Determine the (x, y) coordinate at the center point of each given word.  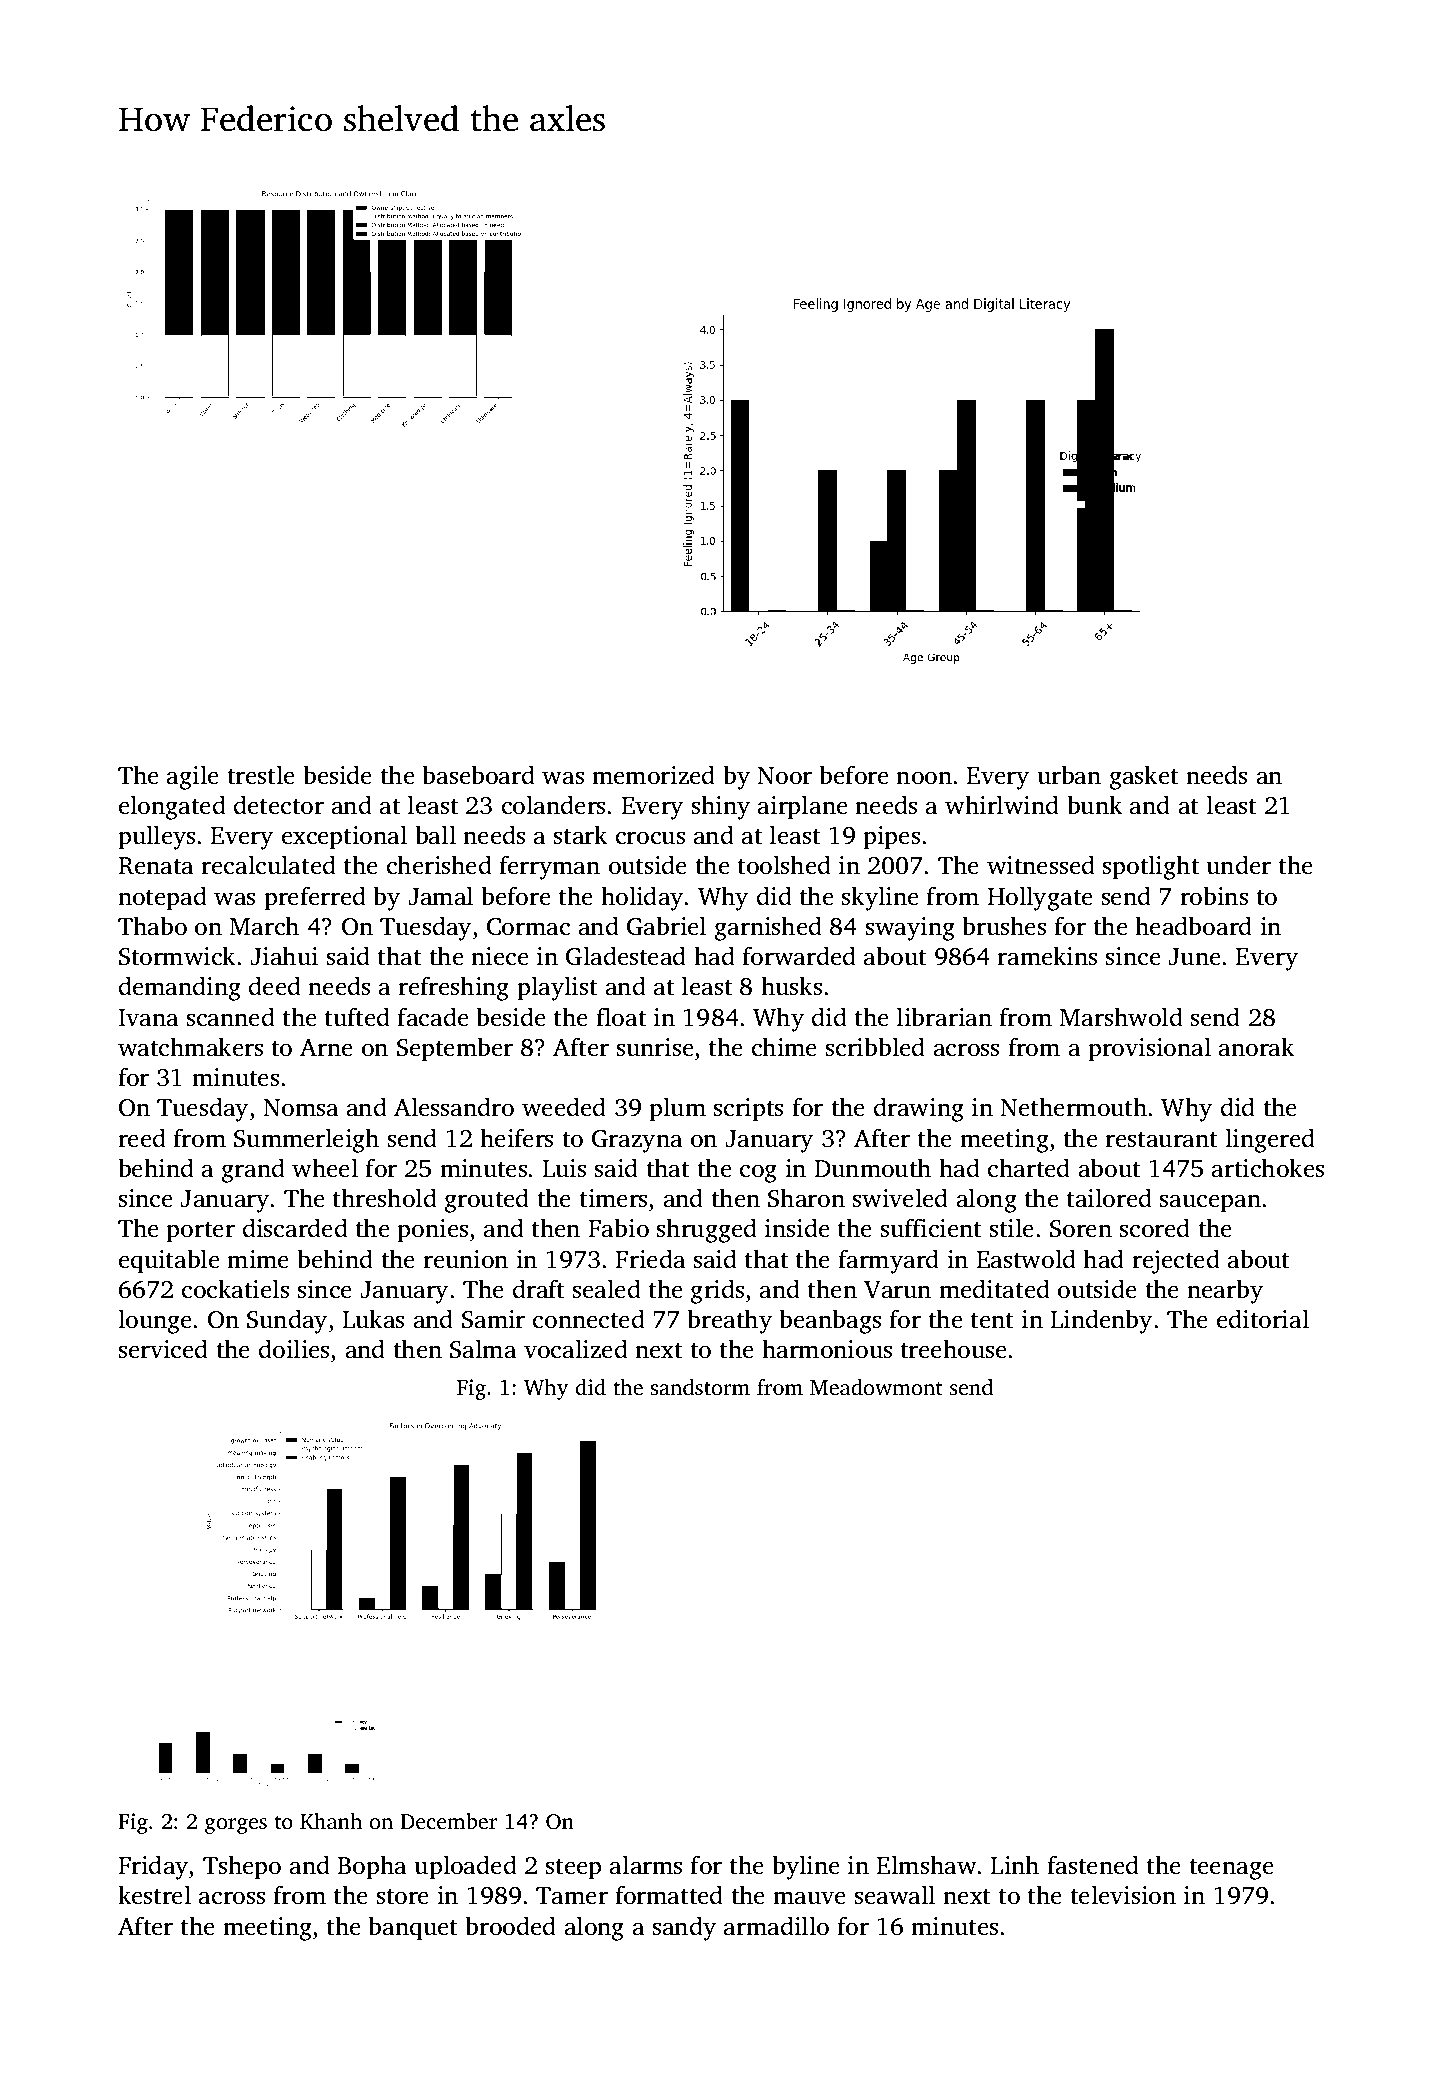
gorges (236, 1826)
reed (142, 1138)
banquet (412, 1928)
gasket (1144, 777)
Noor (784, 776)
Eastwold (1026, 1259)
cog (758, 1173)
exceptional (344, 837)
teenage (1232, 1869)
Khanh (331, 1821)
